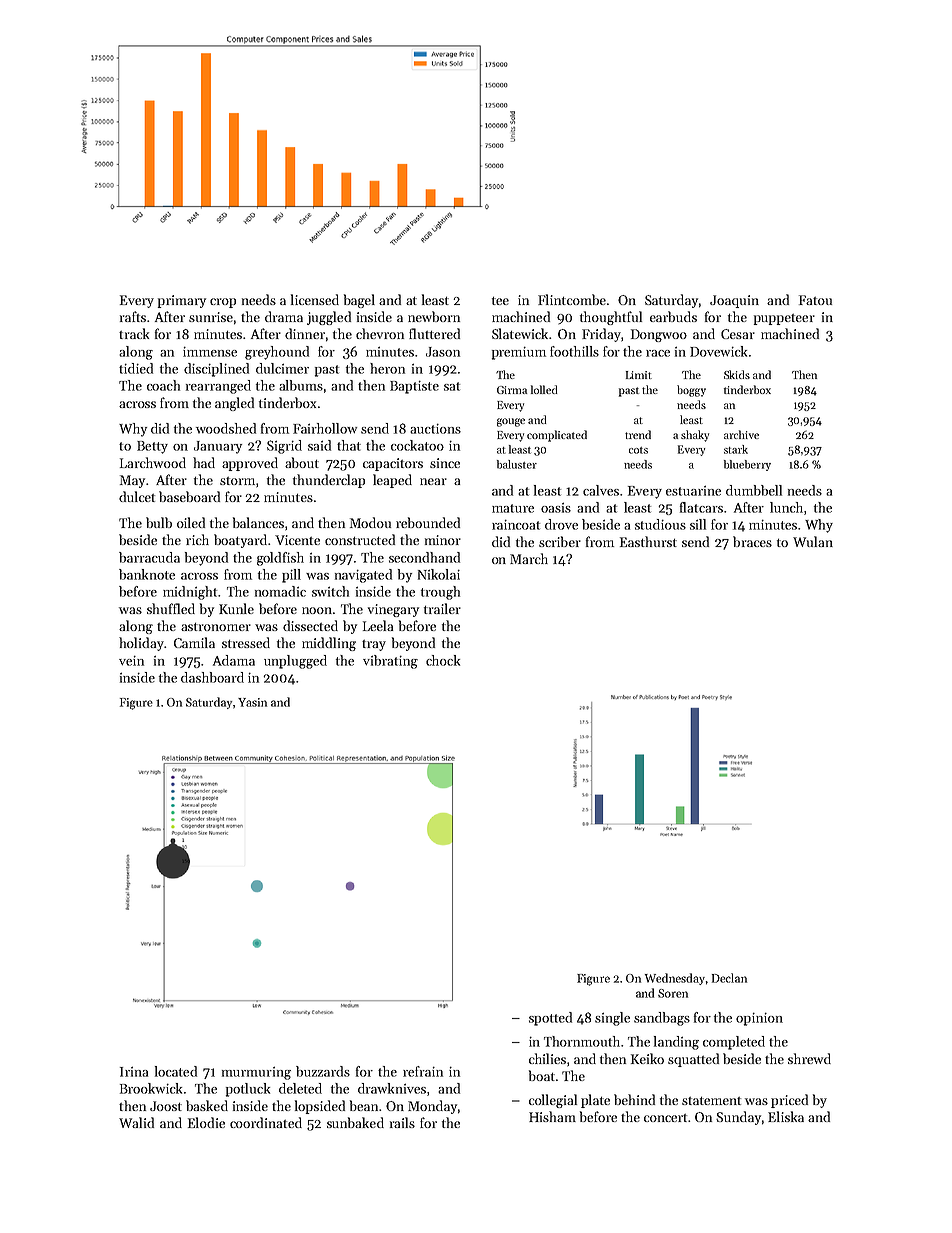 This image has width=952, height=1233. I want to click on tidied, so click(136, 368).
